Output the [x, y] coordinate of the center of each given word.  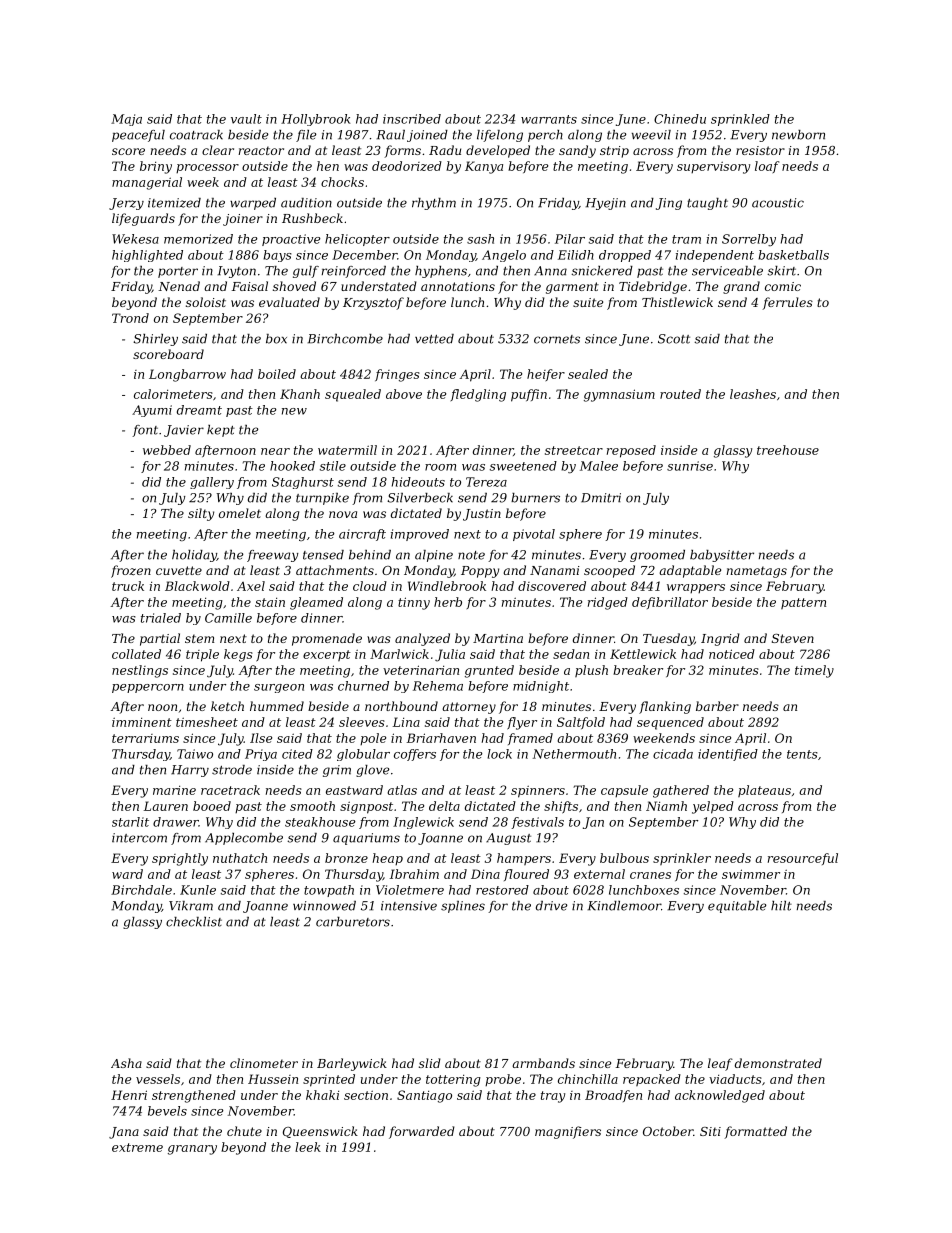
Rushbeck [312, 218]
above [404, 394]
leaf [720, 1064]
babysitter [722, 556]
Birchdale [141, 890]
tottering [453, 1080]
